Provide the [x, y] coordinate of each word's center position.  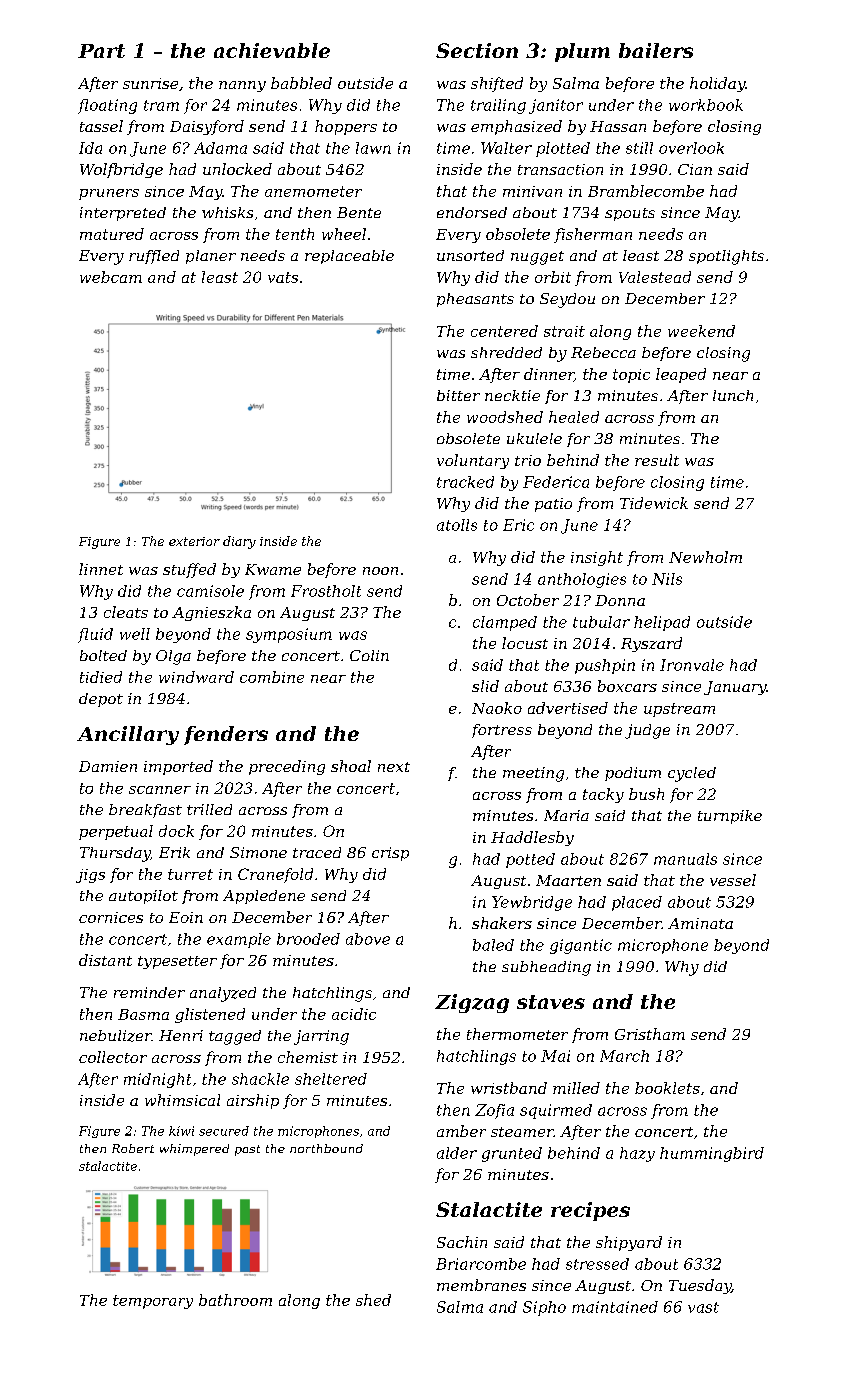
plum [582, 52]
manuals [685, 859]
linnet [101, 569]
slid [485, 686]
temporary [153, 1302]
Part [101, 51]
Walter [506, 148]
